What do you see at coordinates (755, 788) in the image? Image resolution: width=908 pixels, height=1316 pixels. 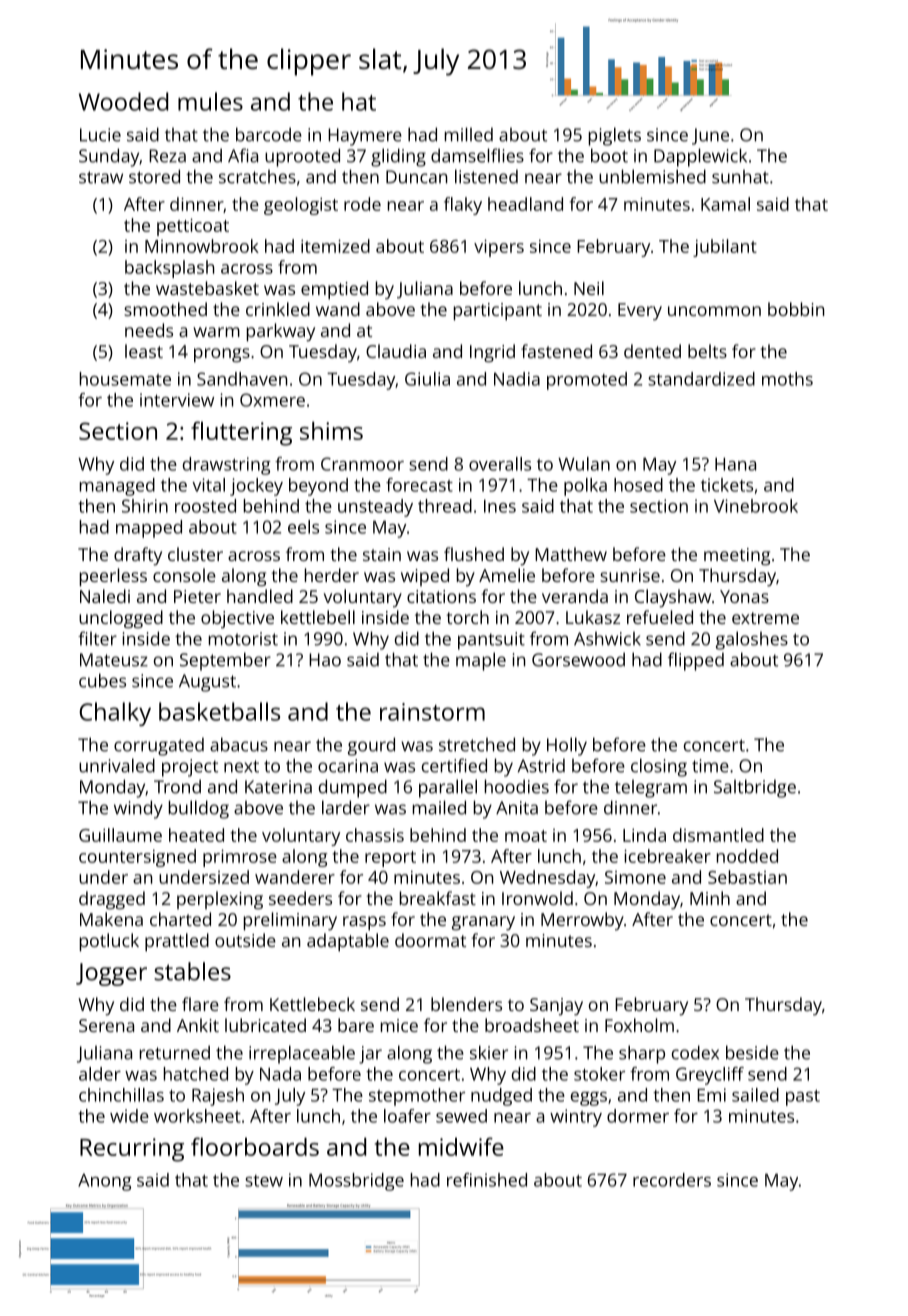 I see `Saltbridge` at bounding box center [755, 788].
